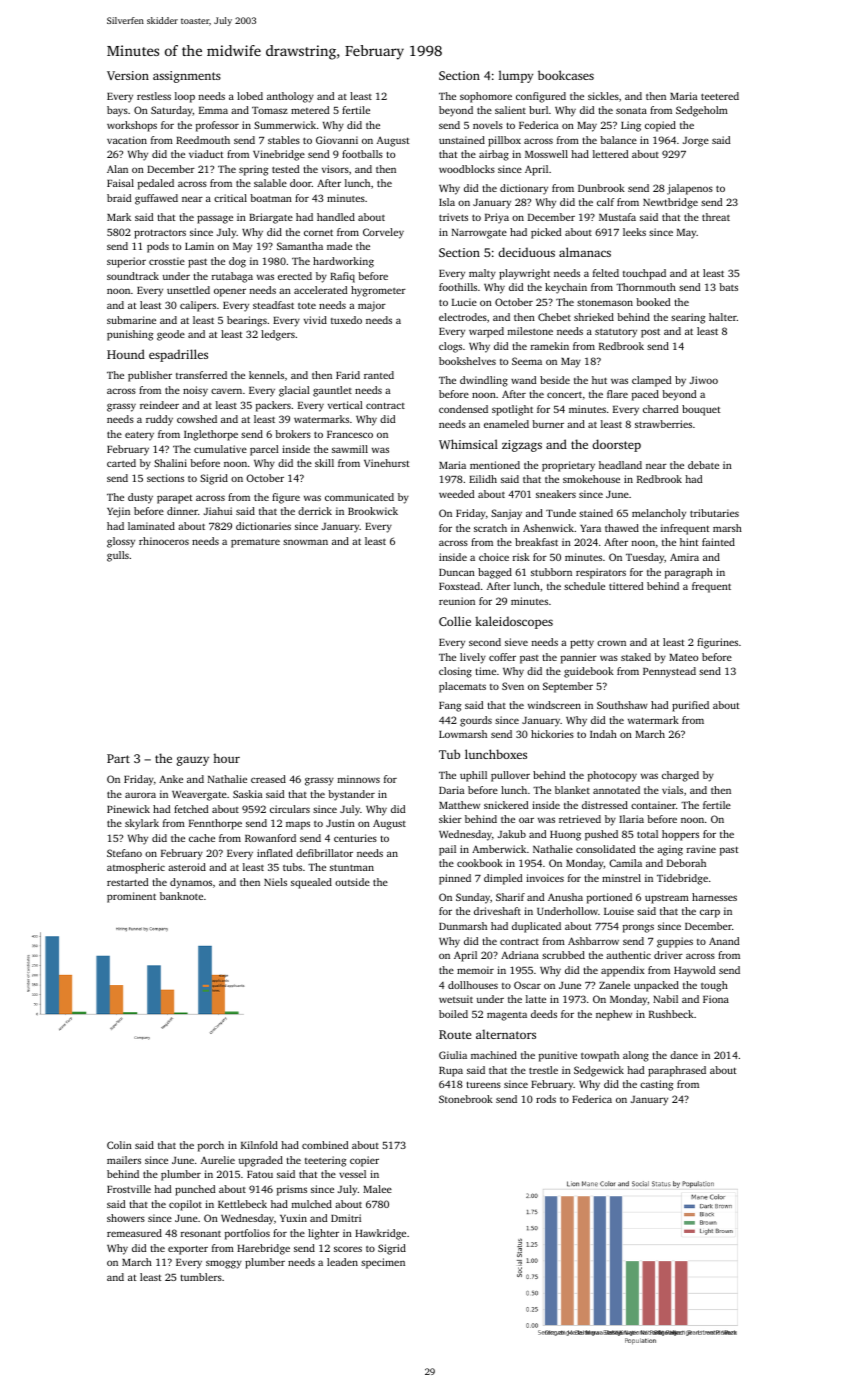  What do you see at coordinates (459, 805) in the image?
I see `Matthew` at bounding box center [459, 805].
